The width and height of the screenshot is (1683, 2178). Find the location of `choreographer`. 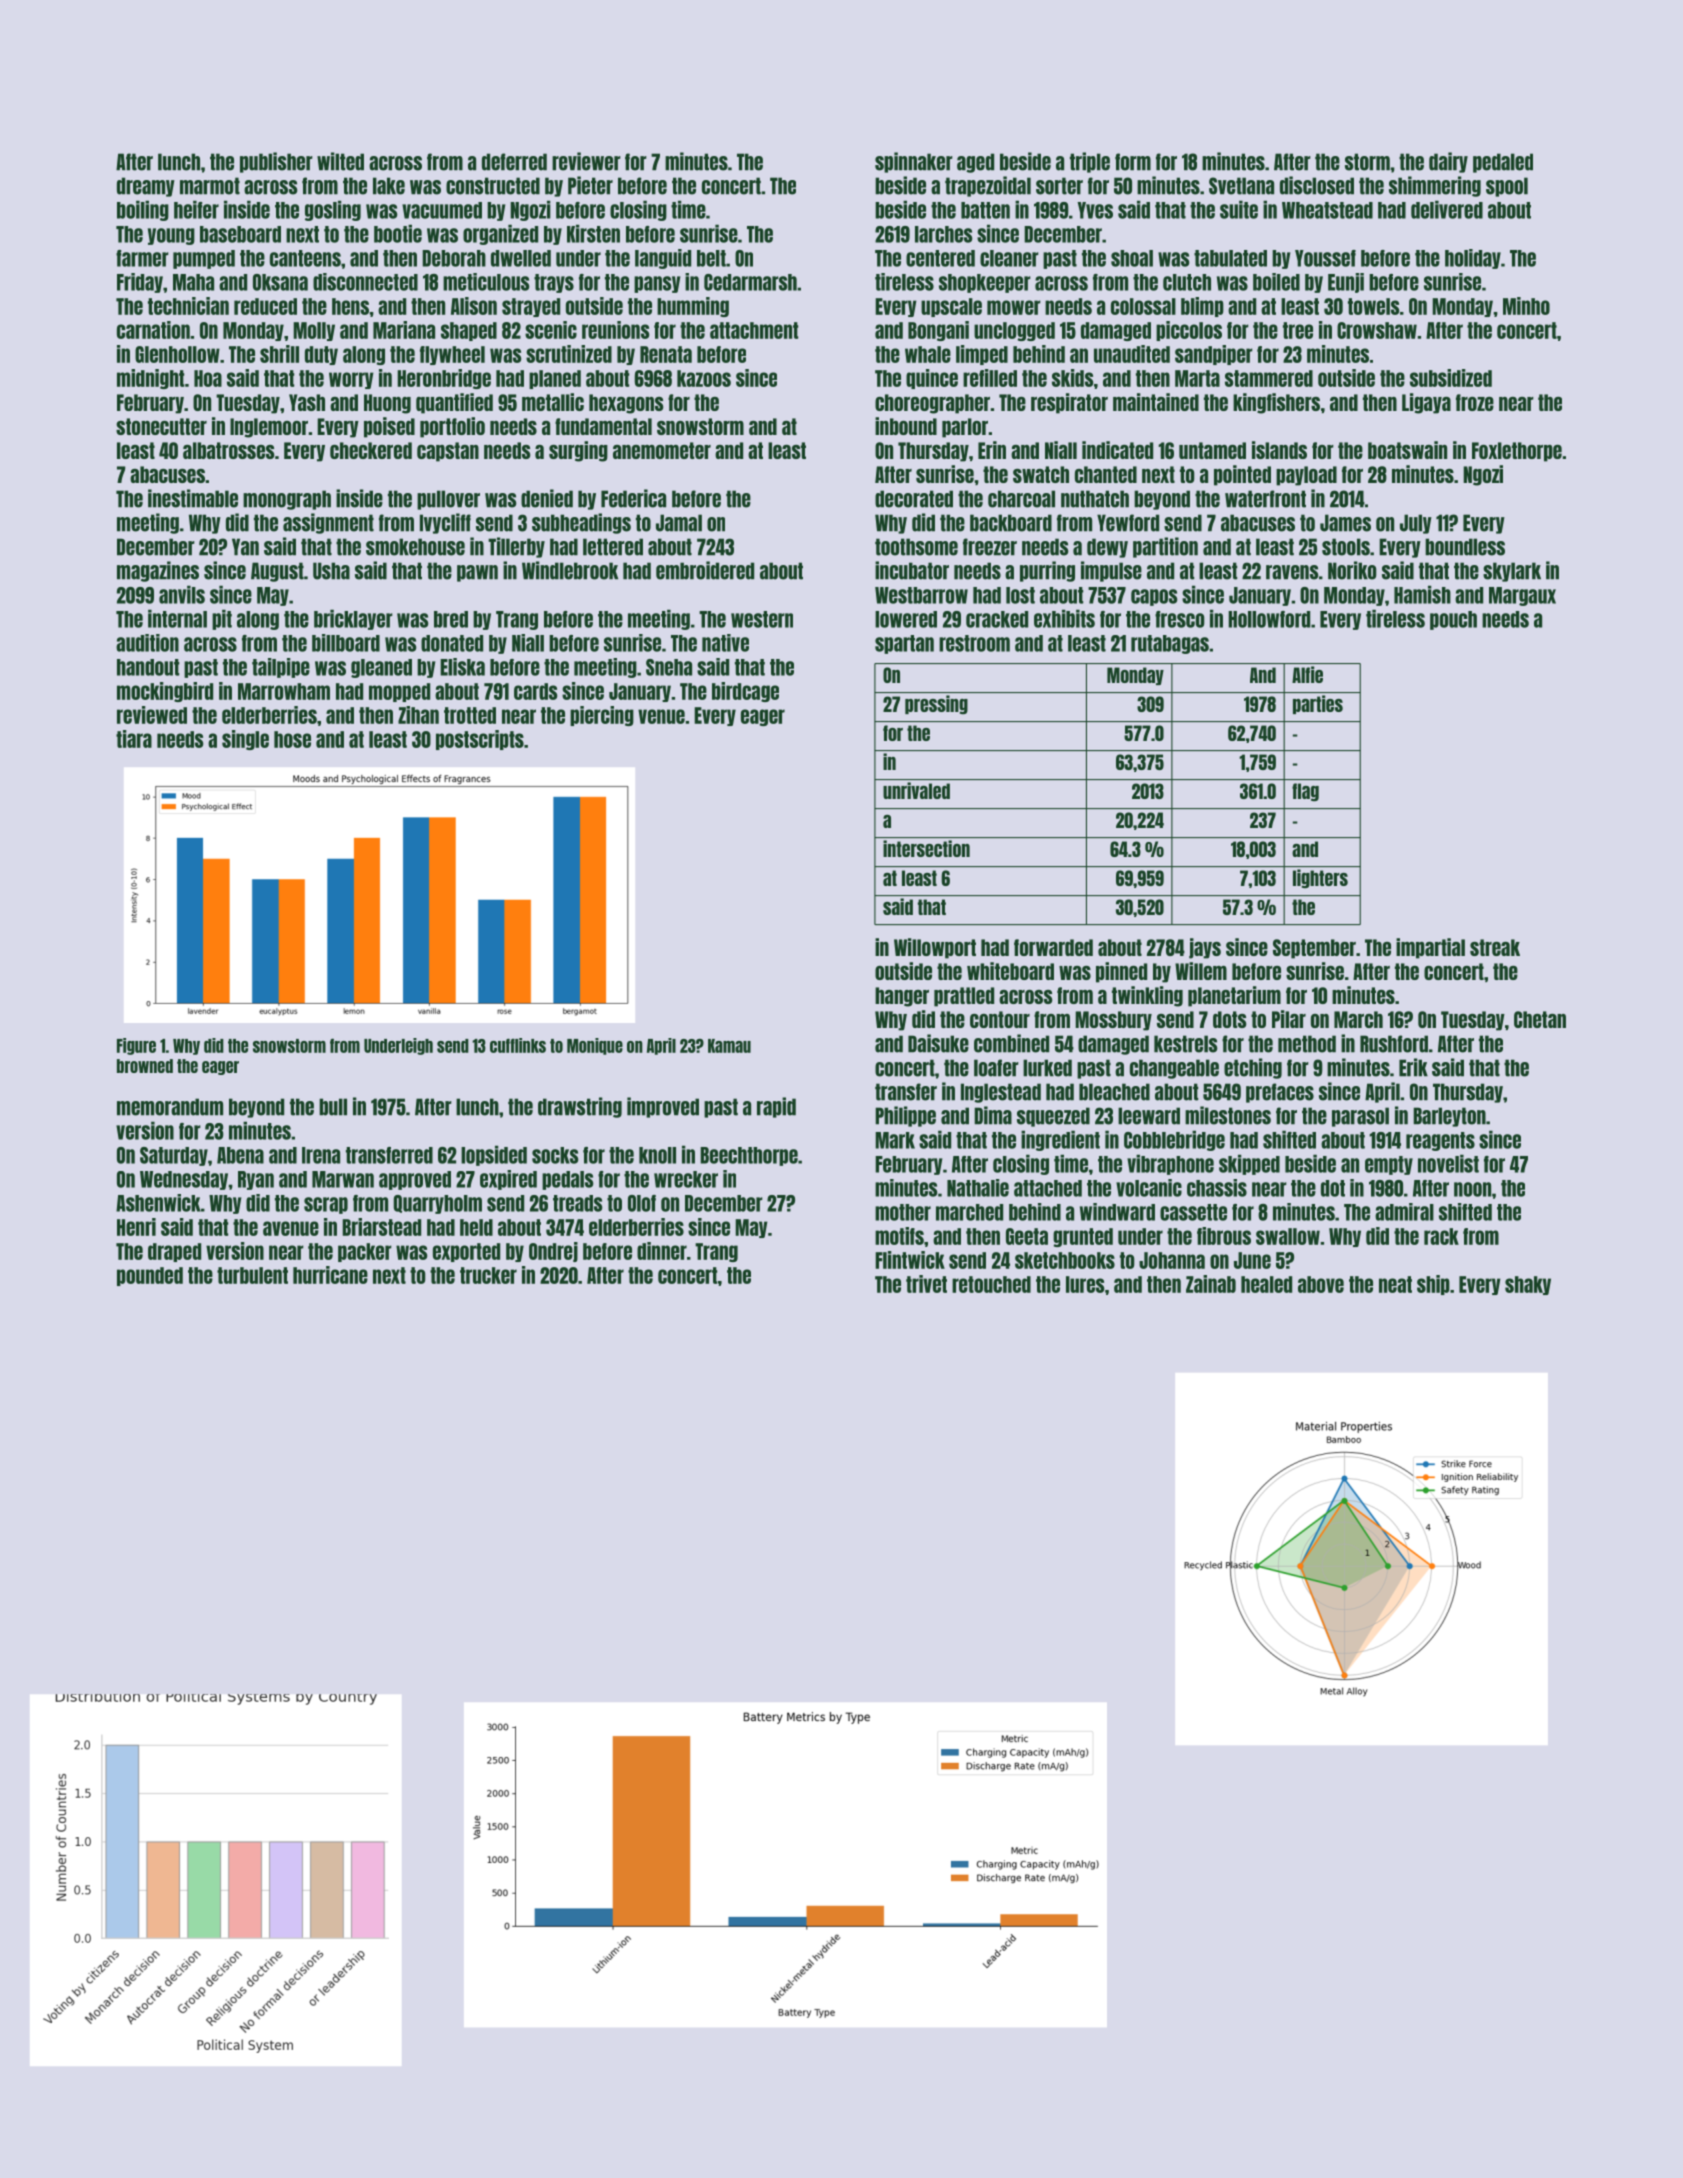

choreographer is located at coordinates (932, 404).
